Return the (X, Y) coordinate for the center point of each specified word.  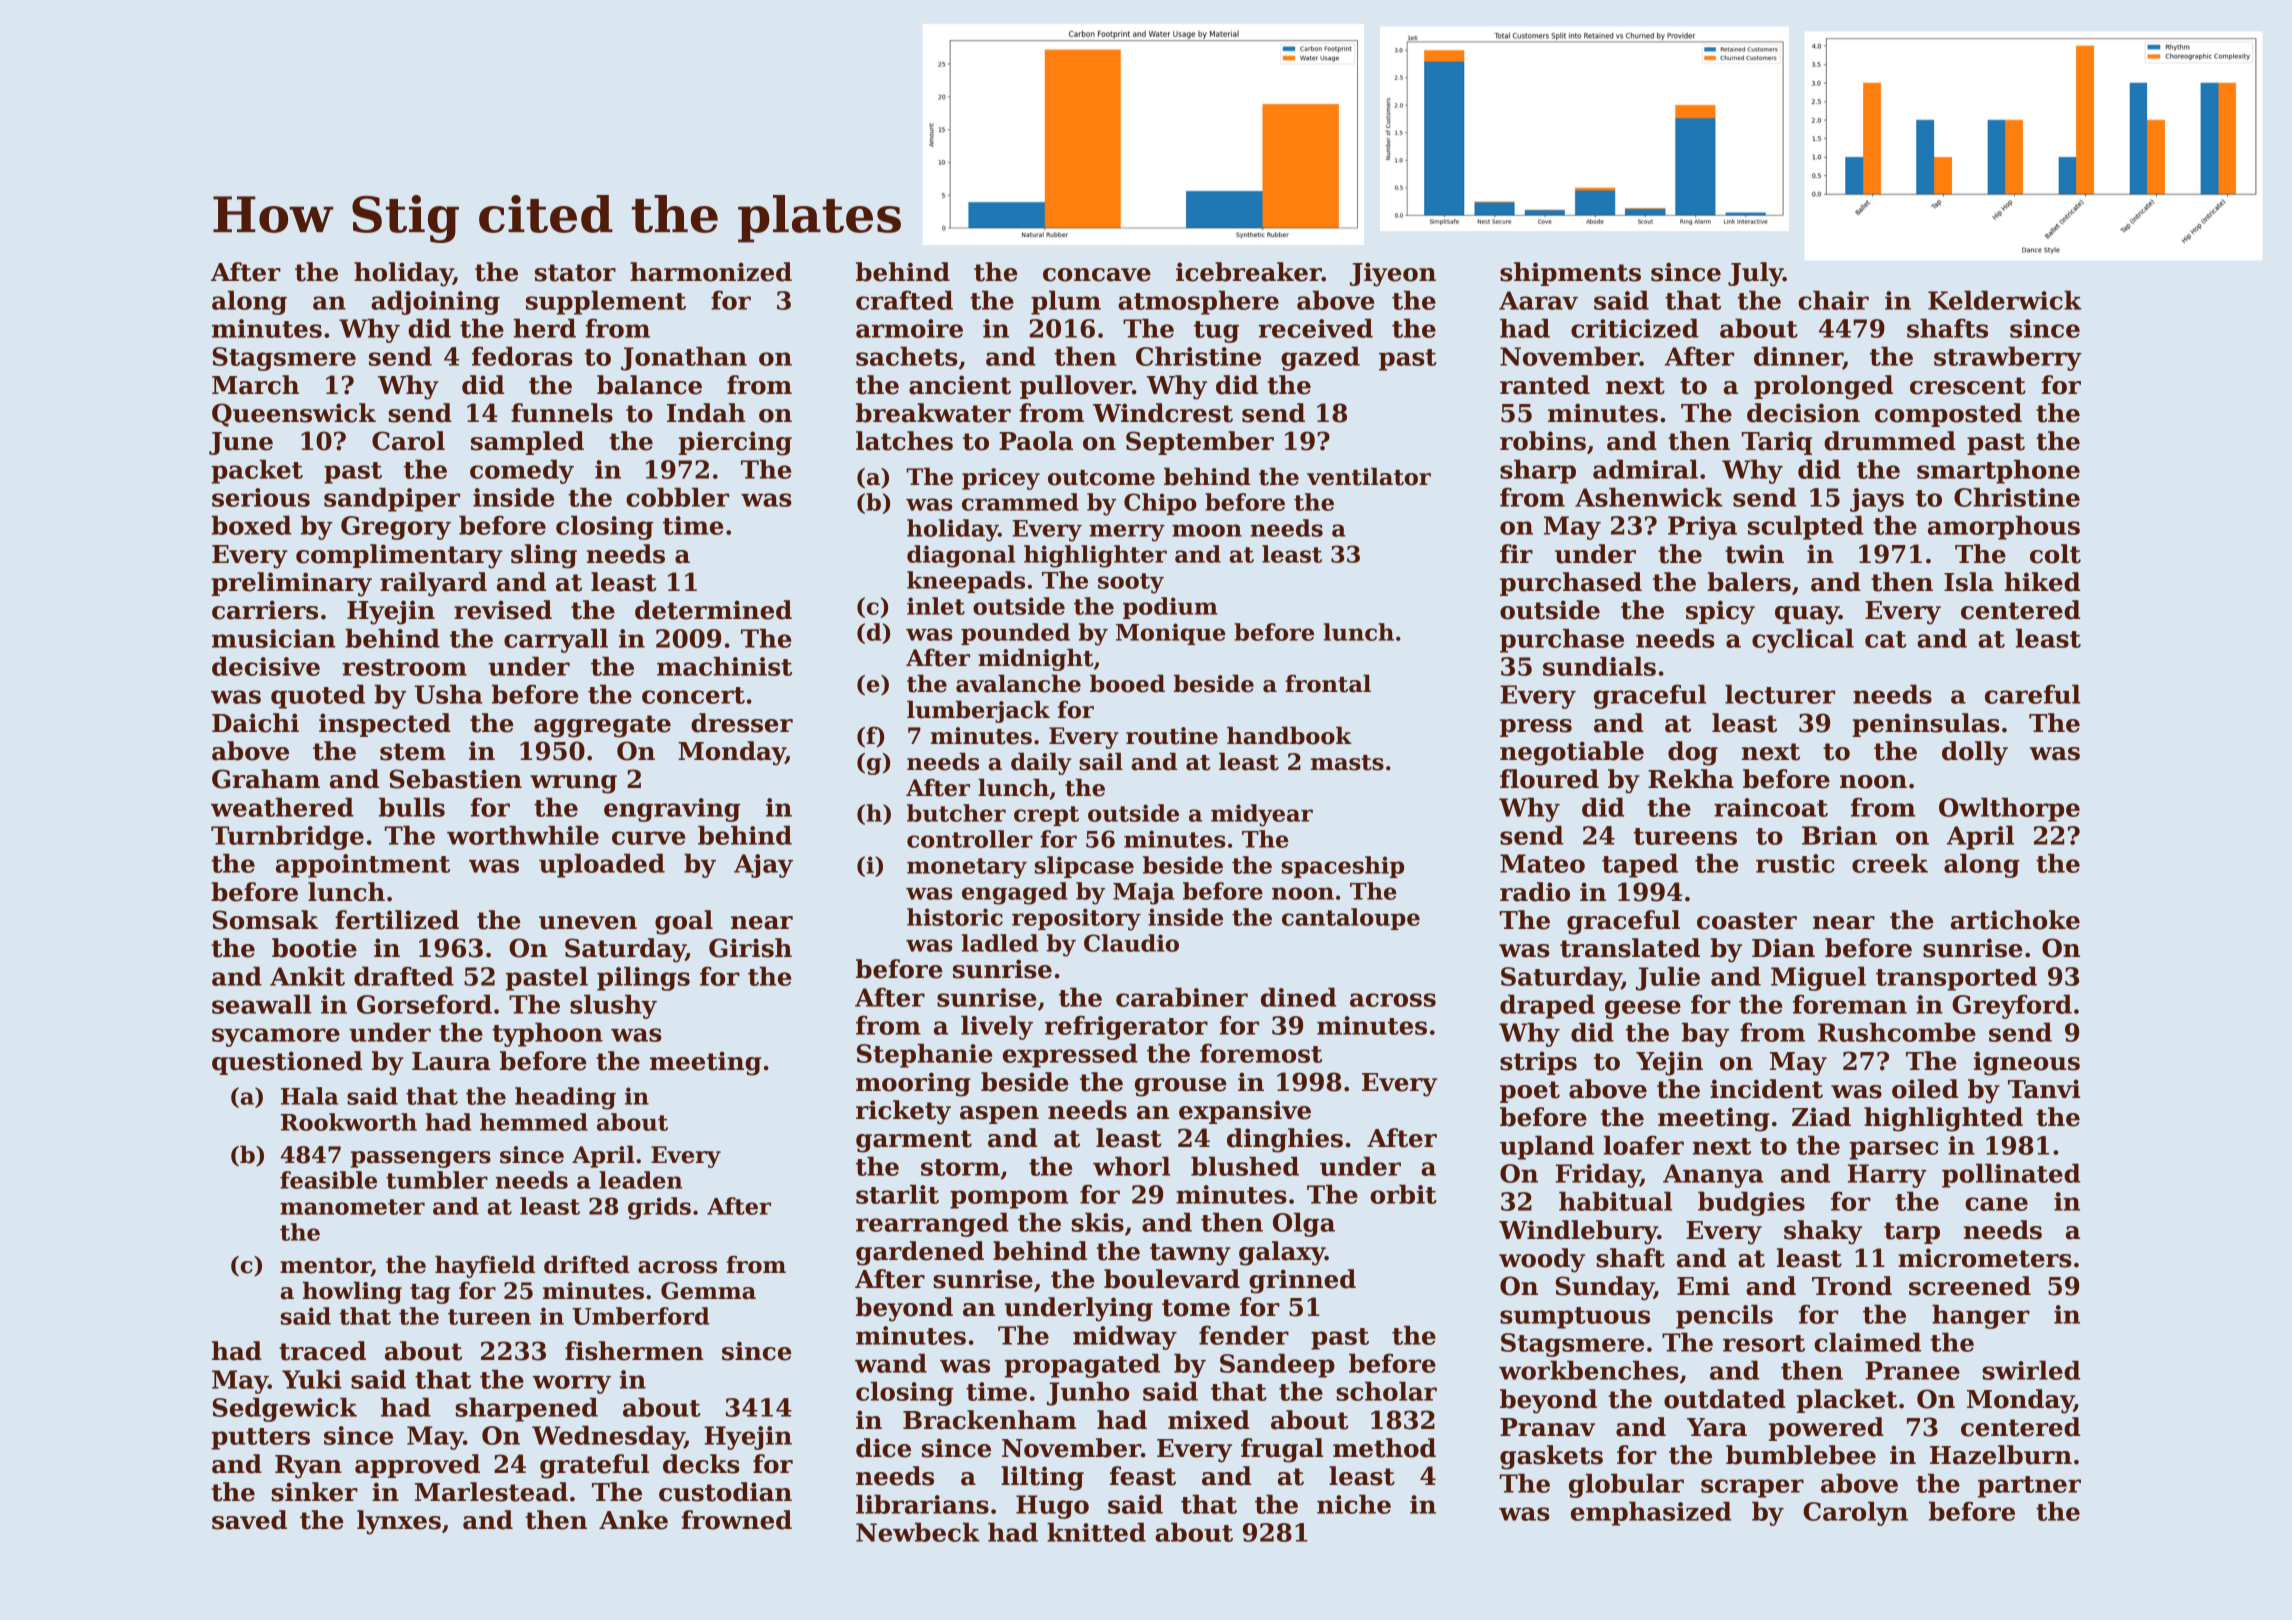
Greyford (2012, 1006)
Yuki (312, 1379)
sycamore (276, 1037)
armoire (909, 328)
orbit (1403, 1194)
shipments (1570, 274)
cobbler (677, 497)
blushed (1245, 1166)
